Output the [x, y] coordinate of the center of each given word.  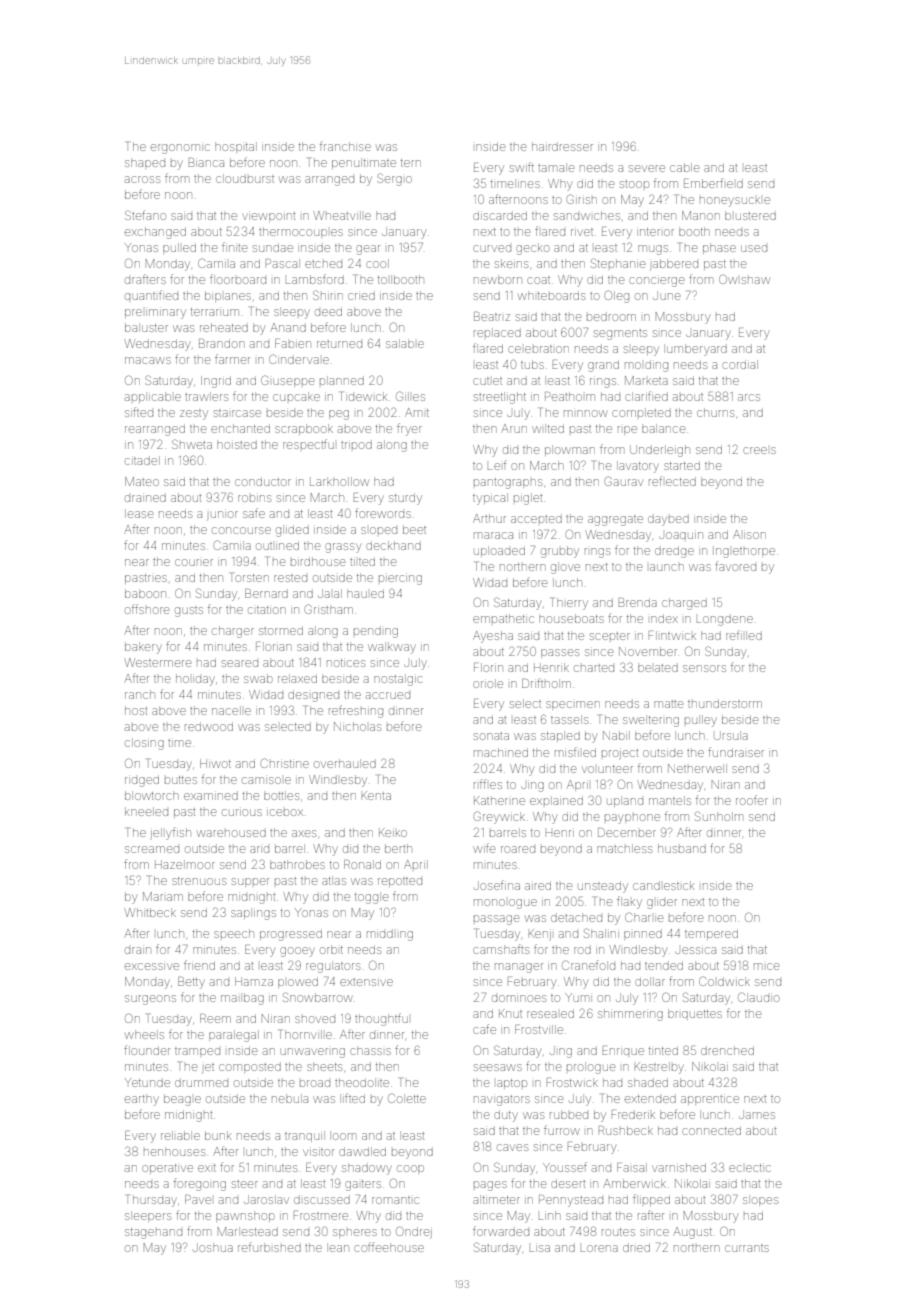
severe [647, 168]
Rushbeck [625, 1130]
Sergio [394, 179]
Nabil [616, 735]
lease [139, 513]
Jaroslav [266, 1199]
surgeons [150, 1000]
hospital [236, 146]
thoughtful [381, 1019]
